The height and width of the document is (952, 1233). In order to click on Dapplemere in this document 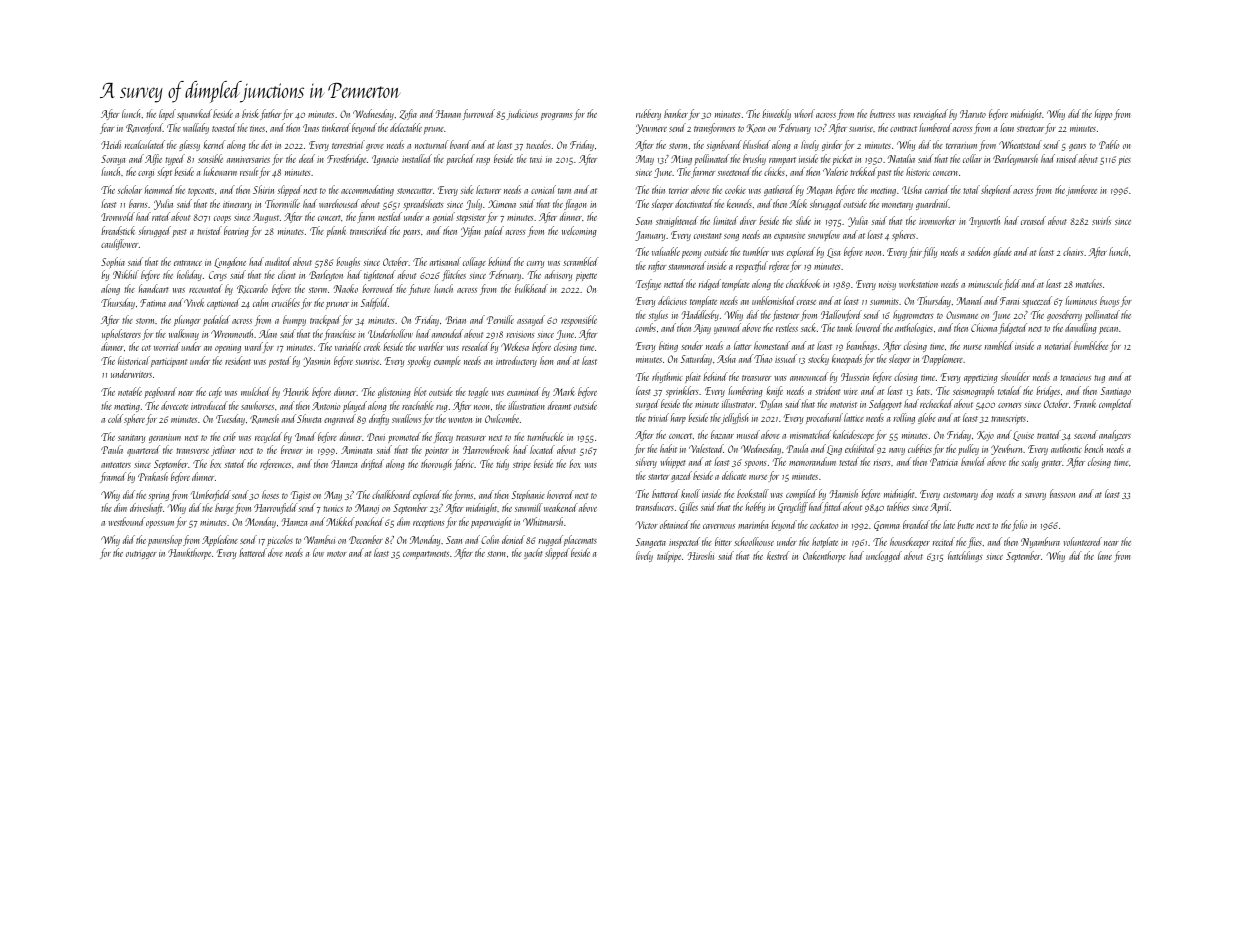, I will do `click(942, 359)`.
